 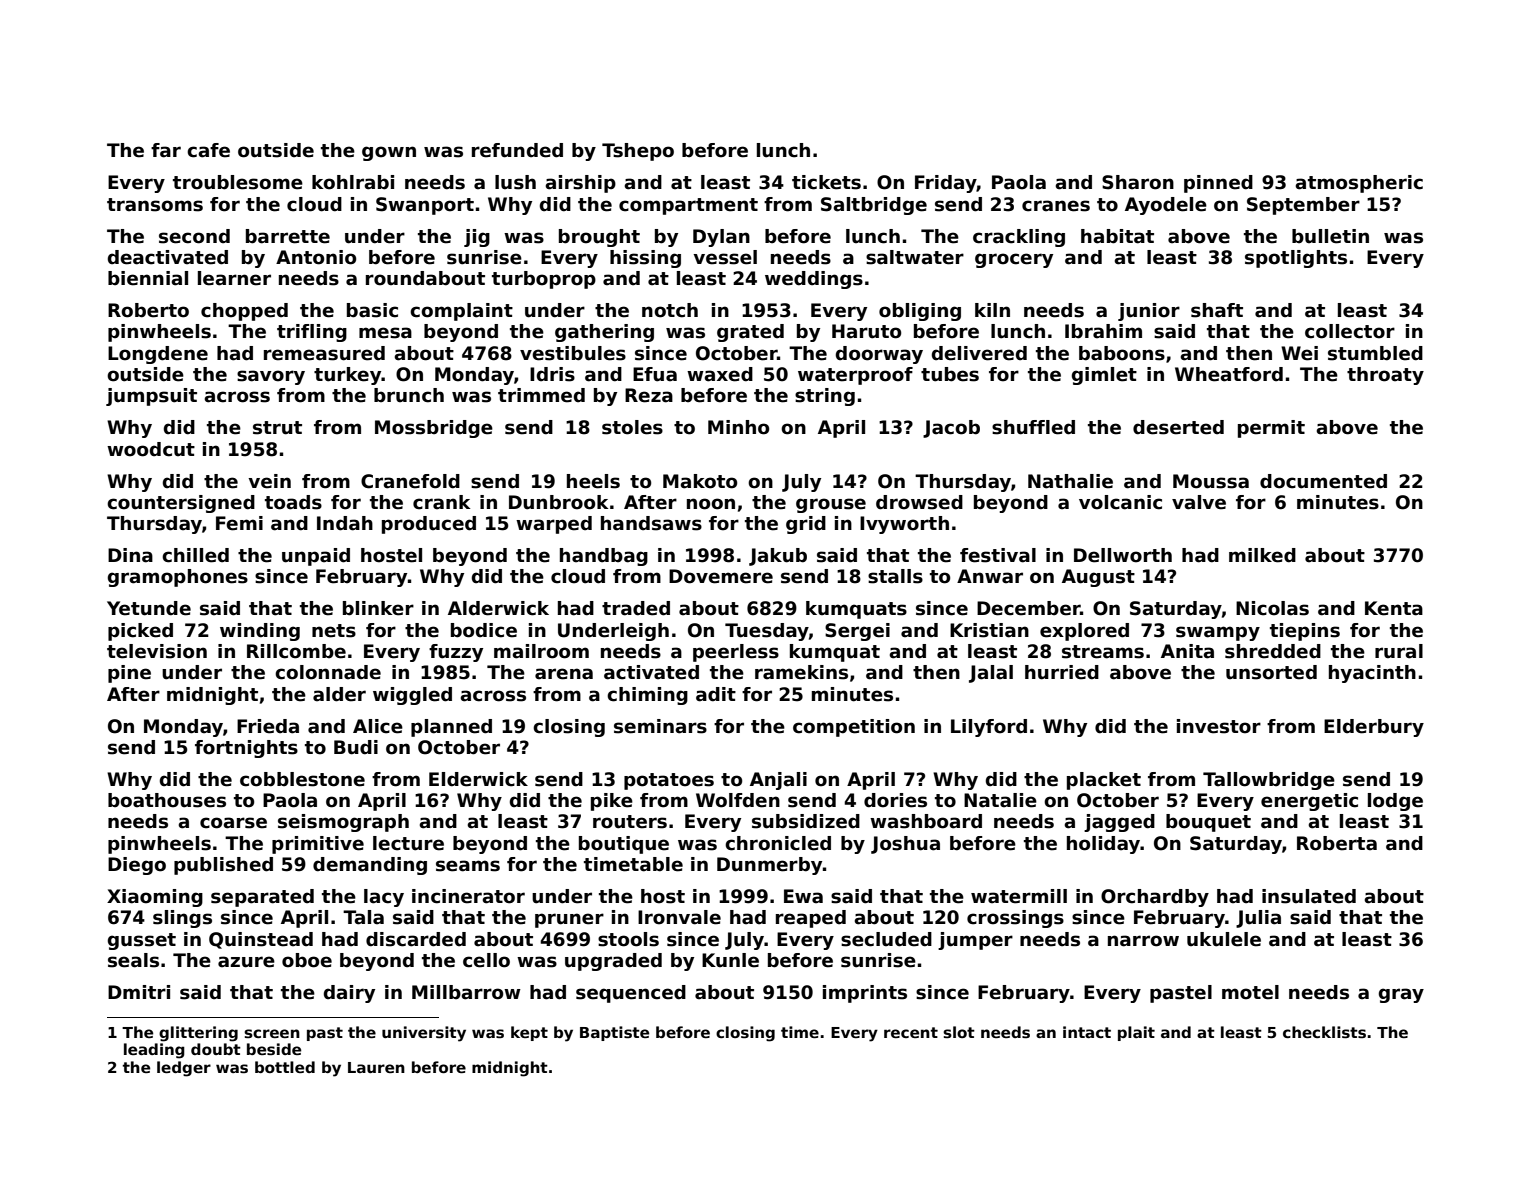 I want to click on fortnights, so click(x=246, y=749).
